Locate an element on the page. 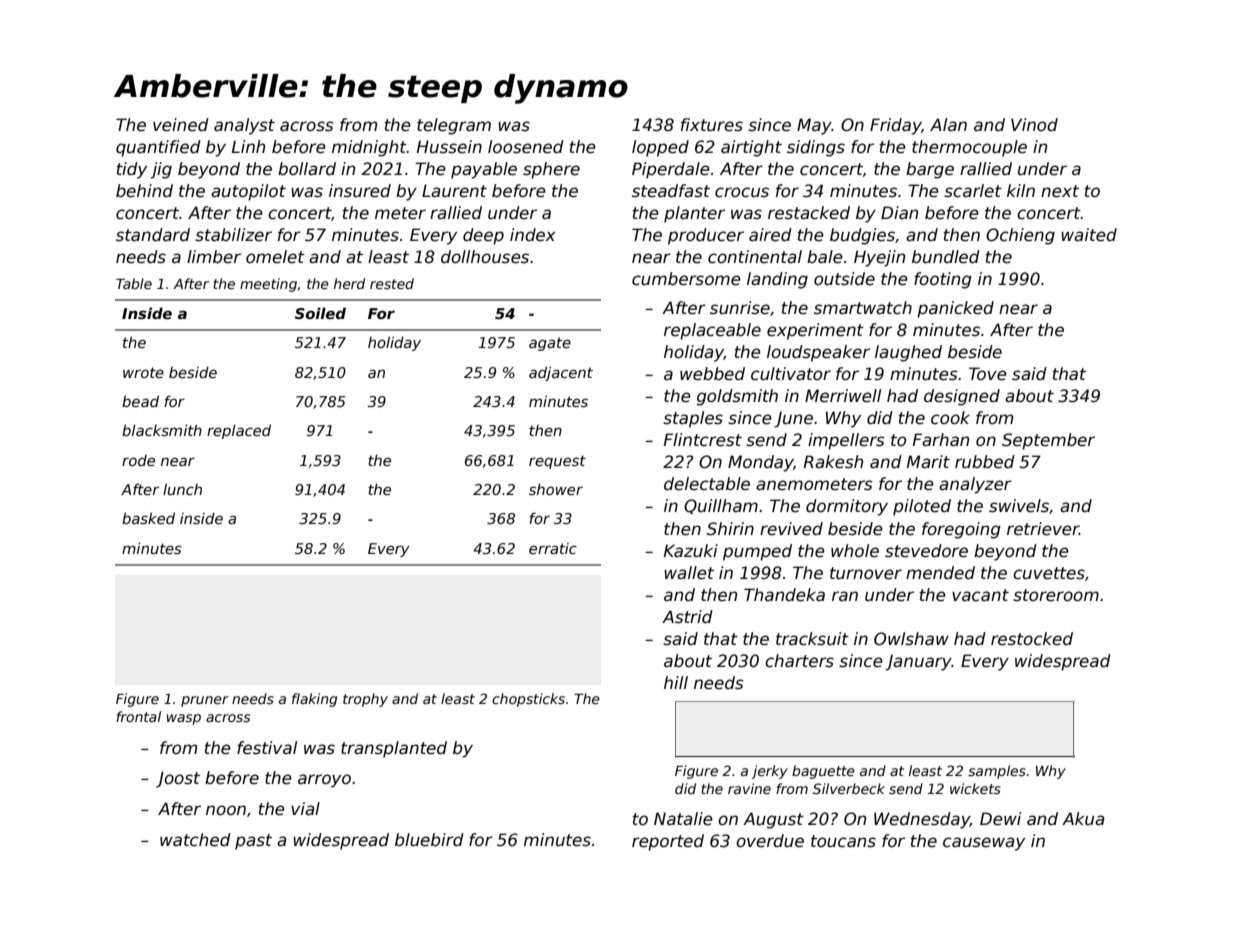  Friday is located at coordinates (895, 126).
